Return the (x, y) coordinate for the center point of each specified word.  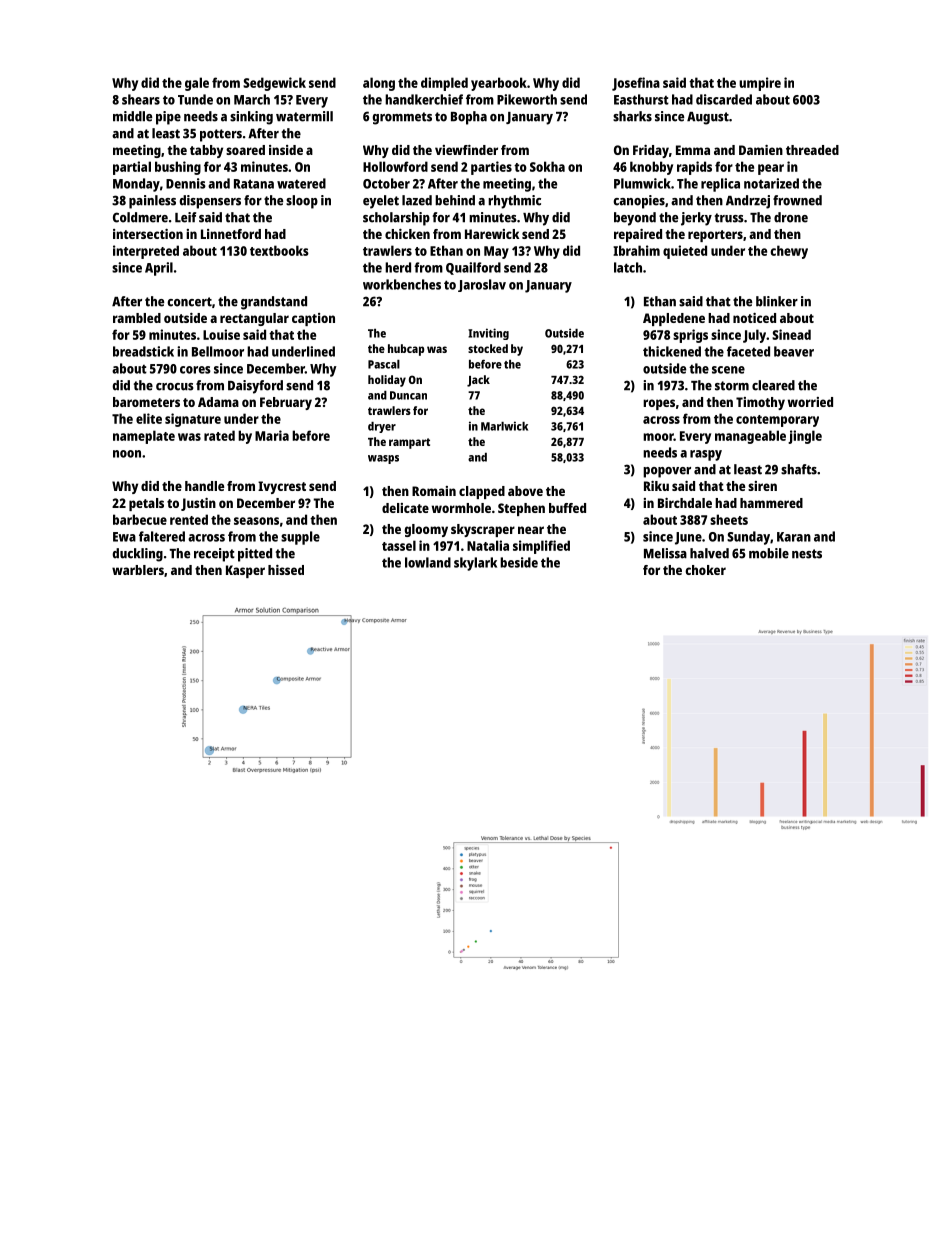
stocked (488, 348)
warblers (138, 570)
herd (398, 267)
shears (141, 99)
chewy (789, 252)
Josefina (636, 84)
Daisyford (255, 387)
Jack (478, 381)
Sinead (791, 334)
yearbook (499, 84)
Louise (221, 334)
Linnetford (231, 234)
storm (732, 386)
